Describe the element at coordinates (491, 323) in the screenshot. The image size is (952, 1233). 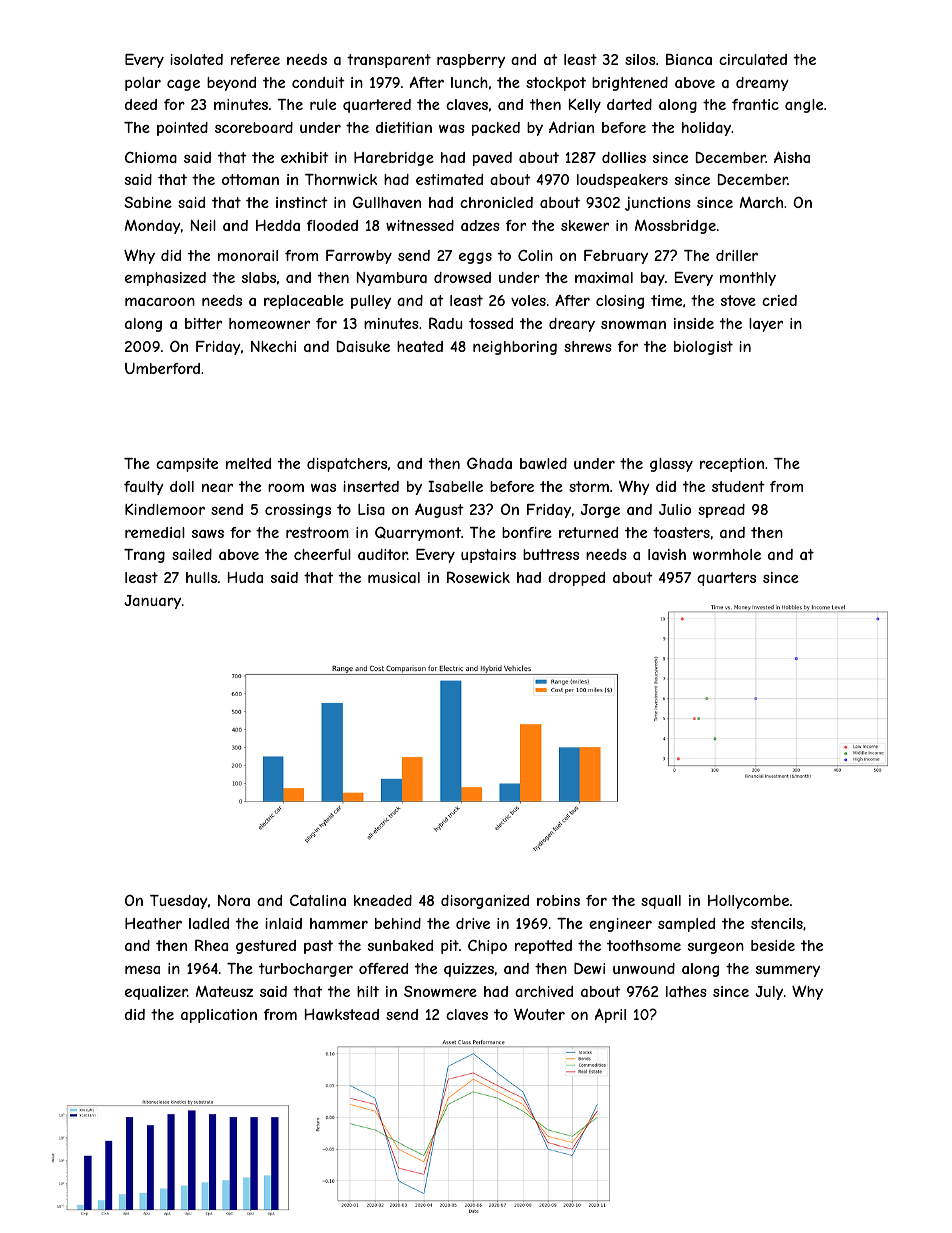
I see `tossed` at that location.
